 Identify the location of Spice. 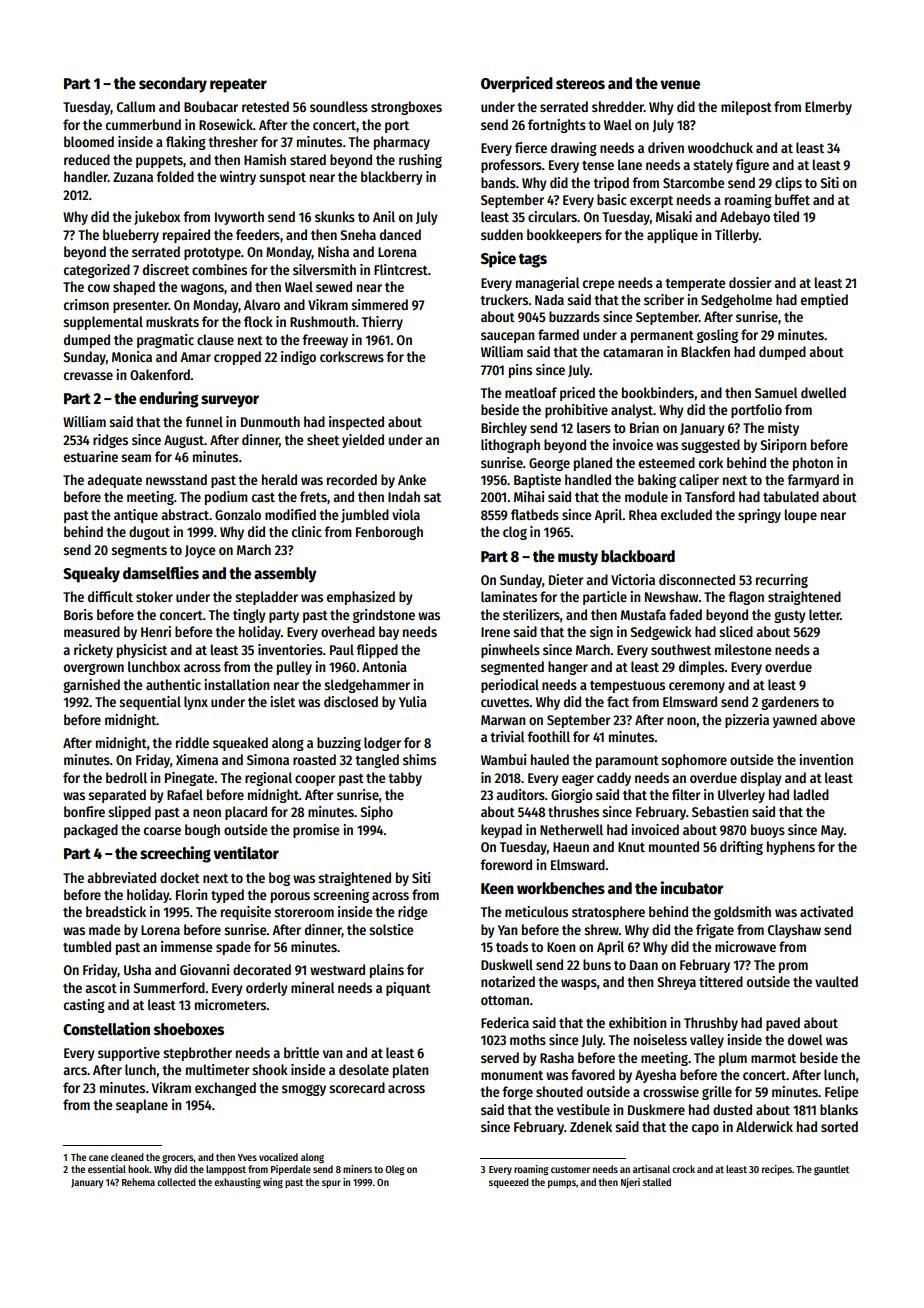
(498, 259).
